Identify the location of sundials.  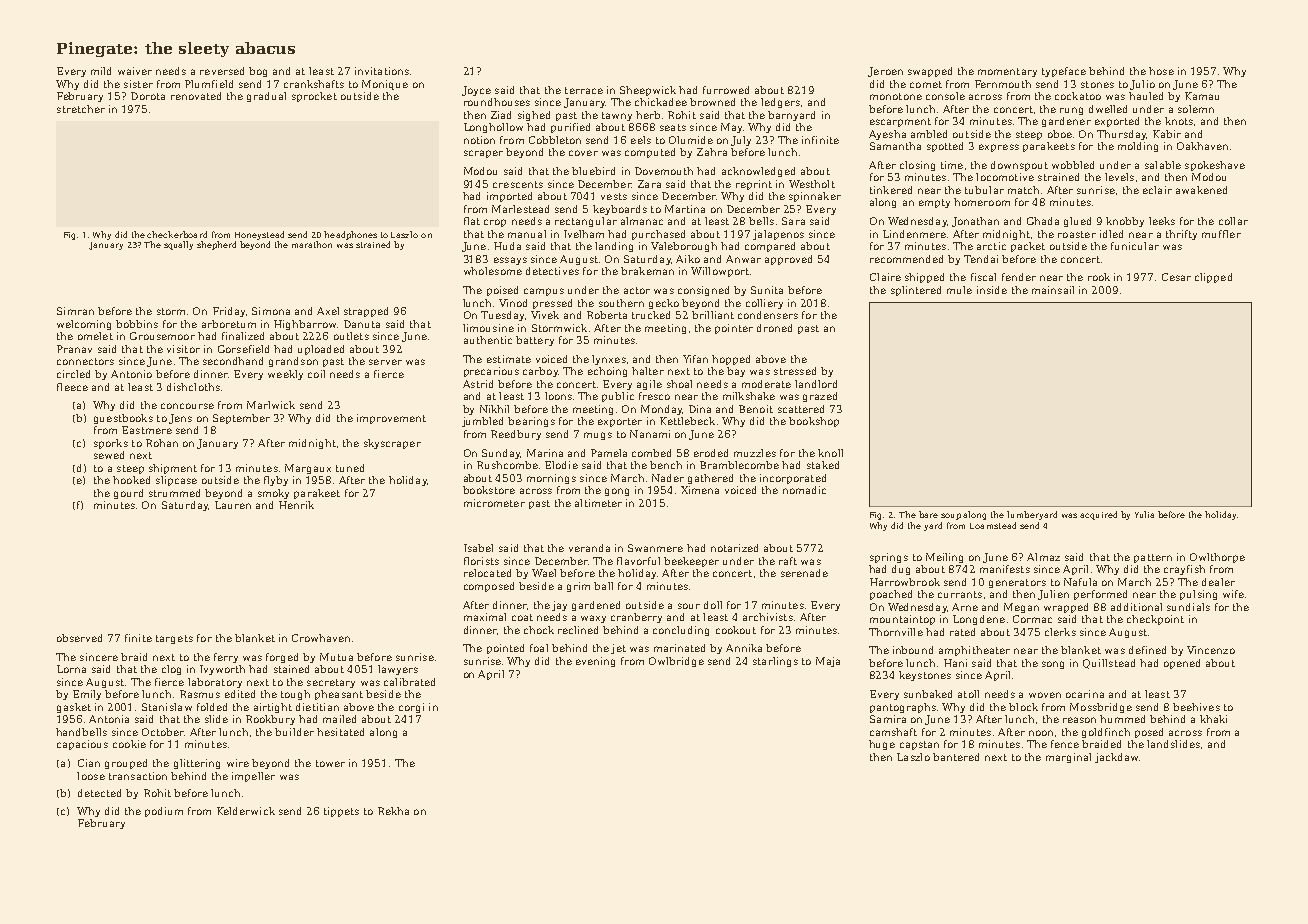
(1188, 607).
